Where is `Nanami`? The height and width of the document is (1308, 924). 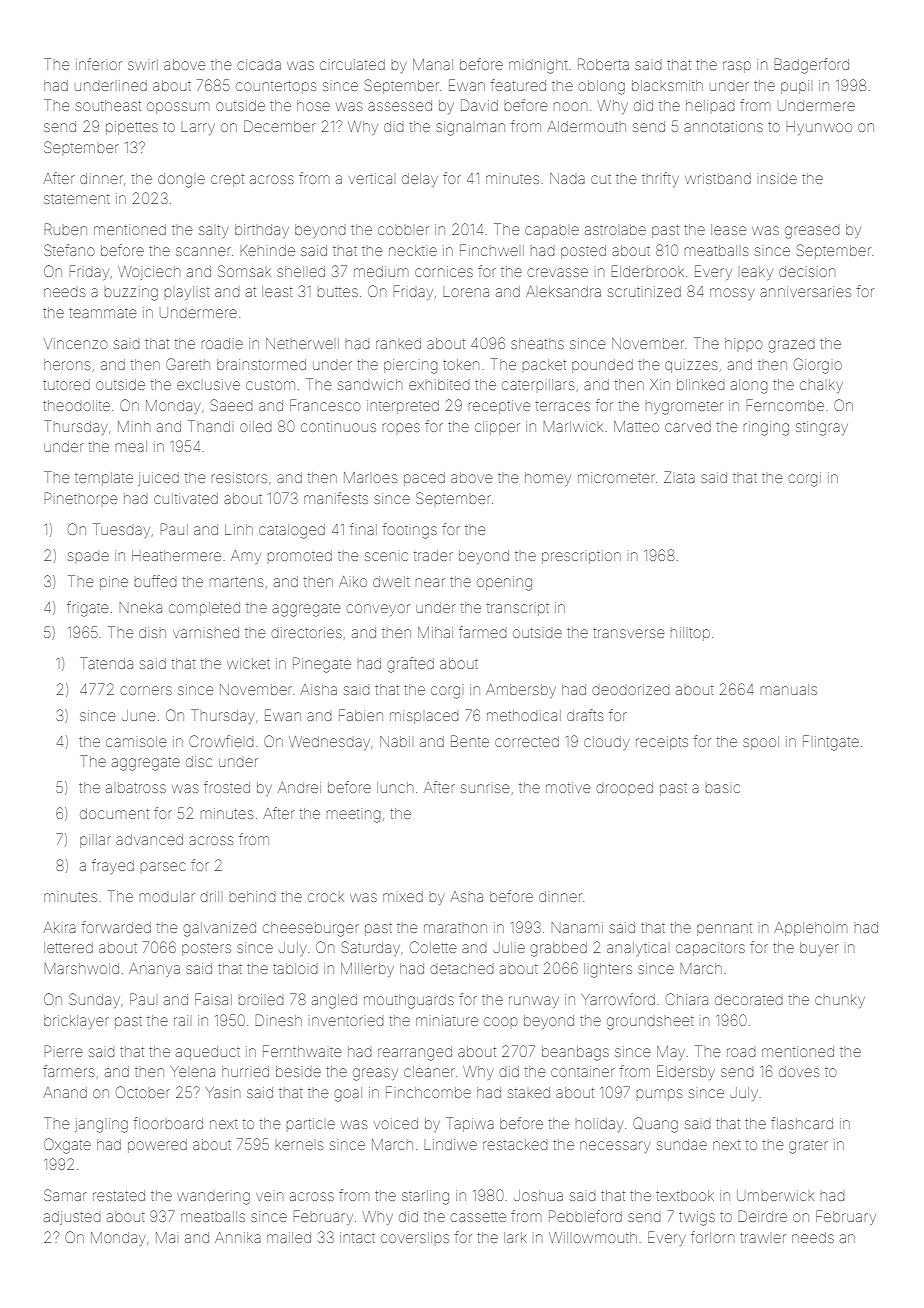 Nanami is located at coordinates (577, 927).
